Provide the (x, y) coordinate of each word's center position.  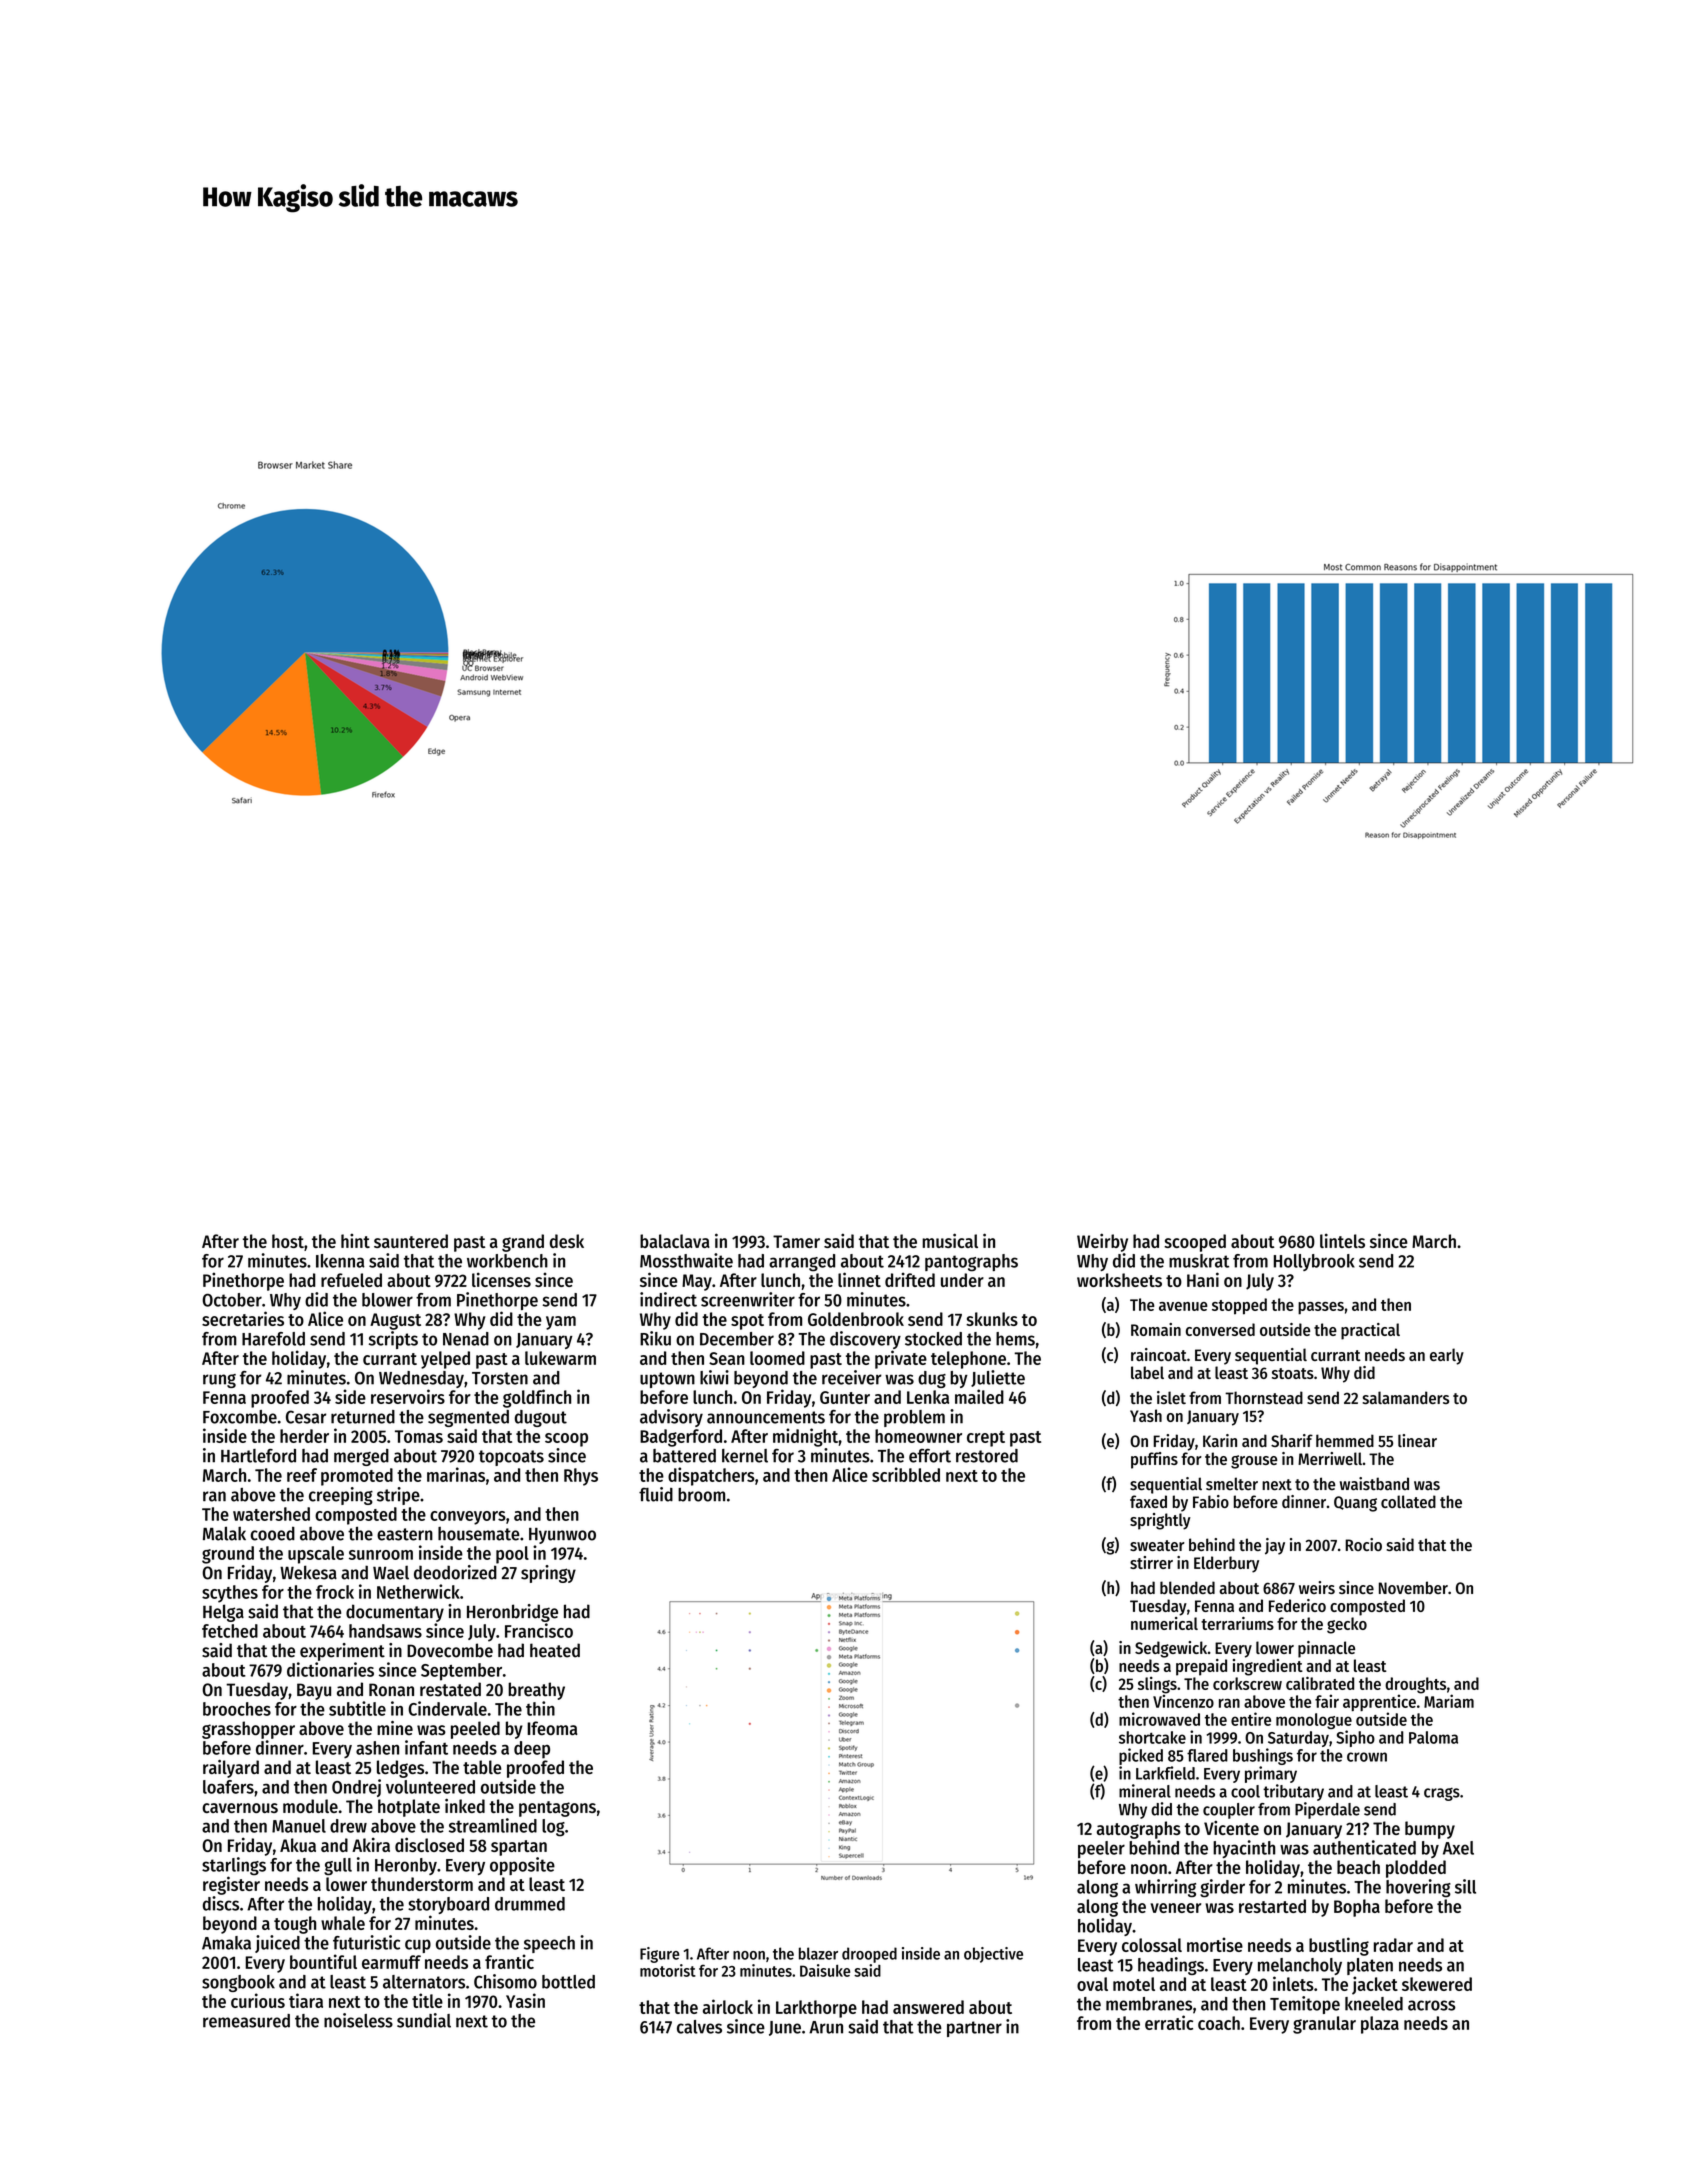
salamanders (1405, 1397)
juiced (277, 1944)
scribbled (906, 1474)
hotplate (409, 1808)
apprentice (1379, 1702)
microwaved (1159, 1719)
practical (1370, 1331)
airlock (728, 2006)
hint (355, 1241)
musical (950, 1240)
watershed (271, 1514)
